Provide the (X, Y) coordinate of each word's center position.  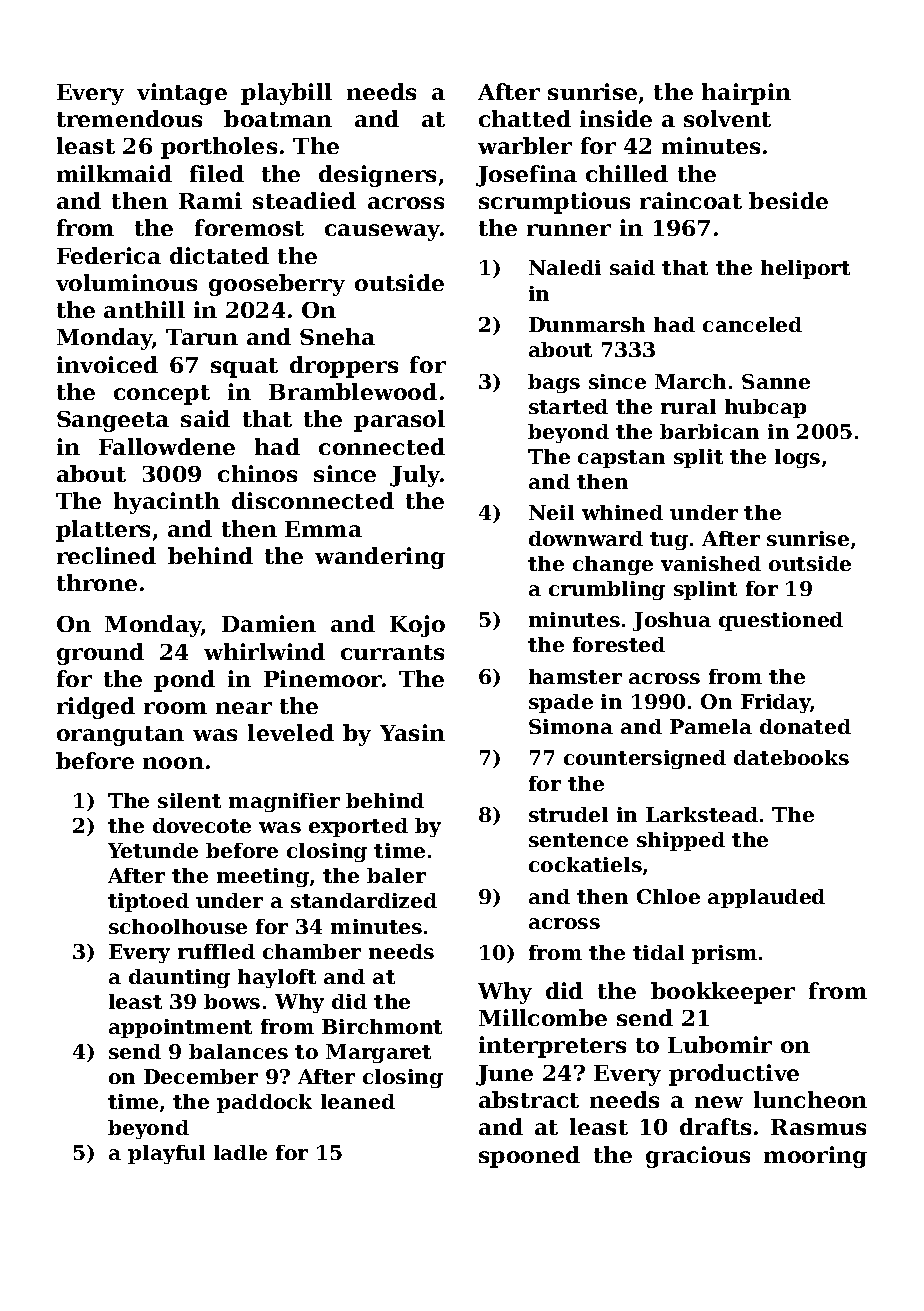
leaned (358, 1101)
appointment (180, 1028)
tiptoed (148, 902)
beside (788, 200)
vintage (182, 94)
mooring (815, 1157)
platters (103, 531)
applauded (766, 898)
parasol (399, 421)
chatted (525, 118)
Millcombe (543, 1017)
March (690, 381)
